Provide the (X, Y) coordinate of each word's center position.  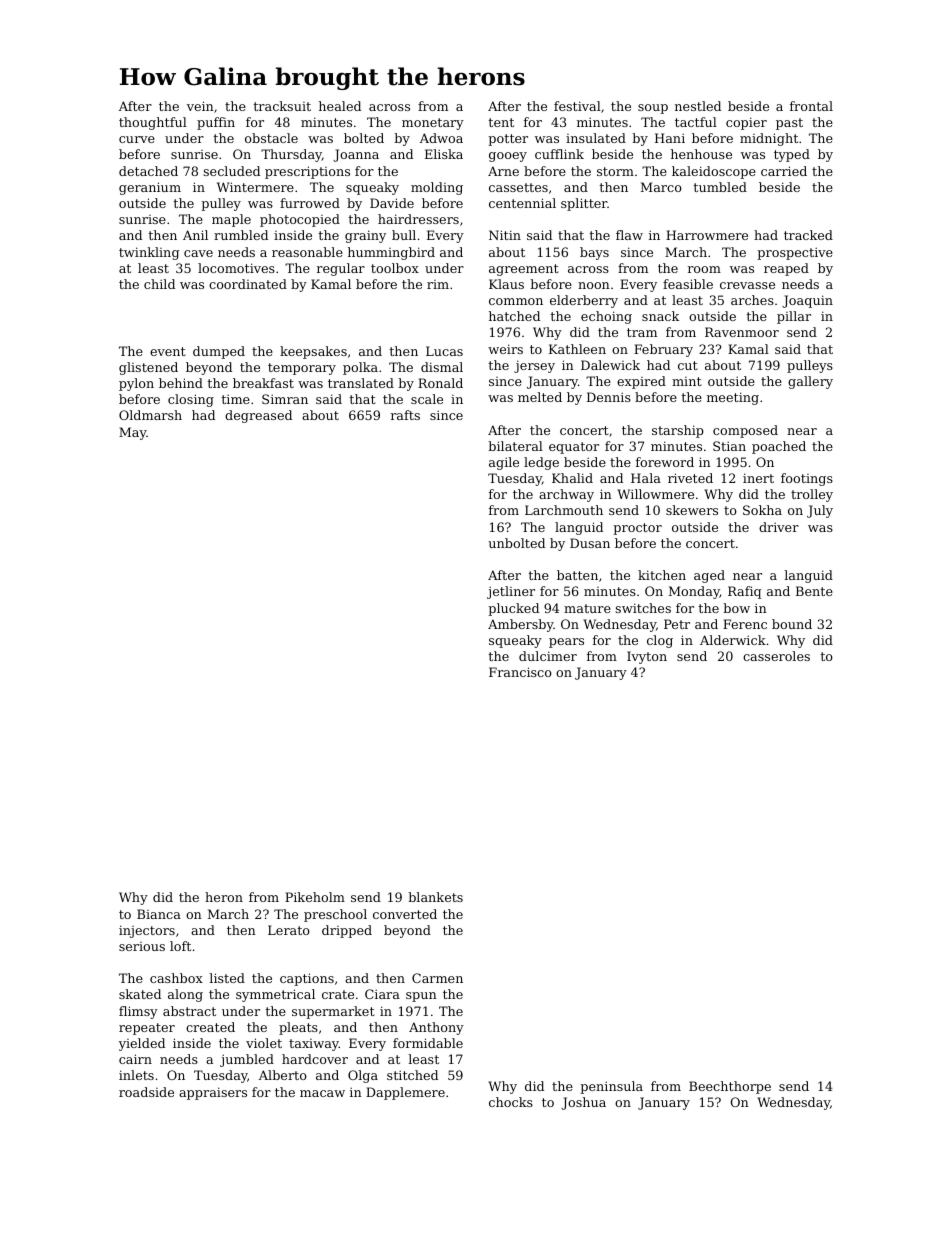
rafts (405, 415)
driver (779, 527)
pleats (298, 1028)
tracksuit (282, 106)
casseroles (776, 656)
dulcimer (548, 656)
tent (501, 122)
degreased (258, 416)
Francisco (520, 672)
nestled (698, 106)
